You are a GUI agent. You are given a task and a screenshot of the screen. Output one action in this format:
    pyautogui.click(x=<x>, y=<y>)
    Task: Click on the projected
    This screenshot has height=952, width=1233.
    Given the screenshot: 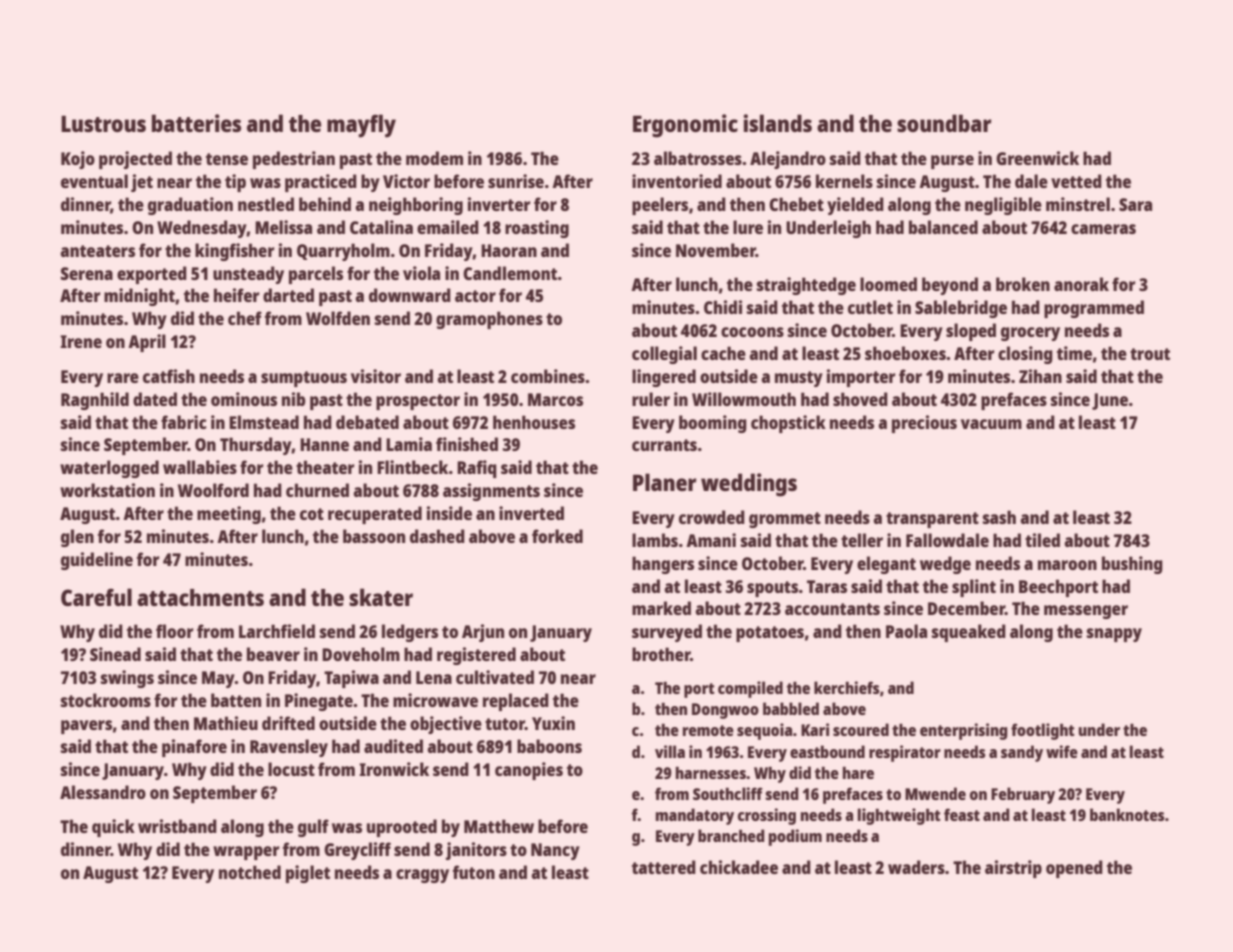 What is the action you would take?
    pyautogui.click(x=135, y=160)
